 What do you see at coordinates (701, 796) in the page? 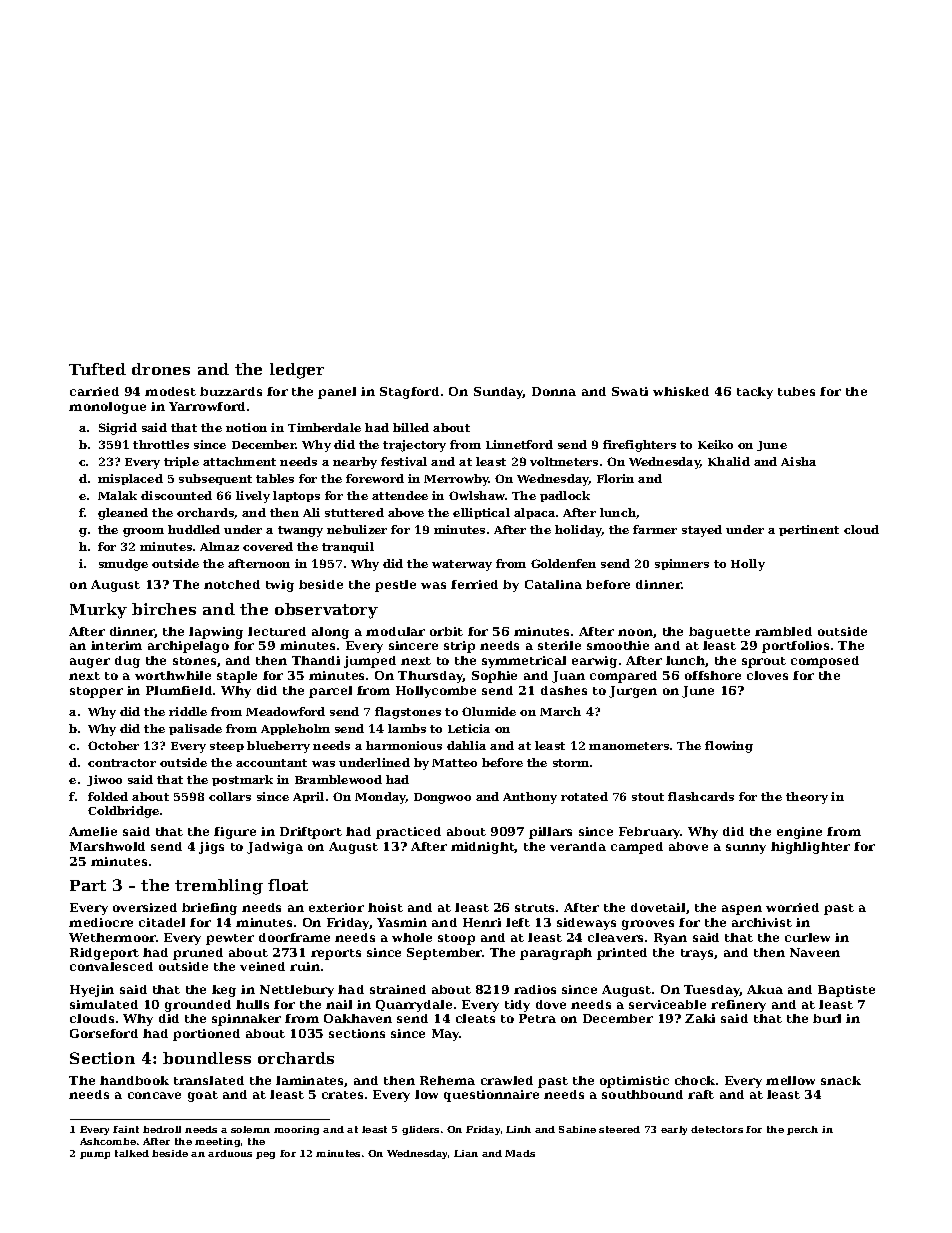
I see `flashcards` at bounding box center [701, 796].
